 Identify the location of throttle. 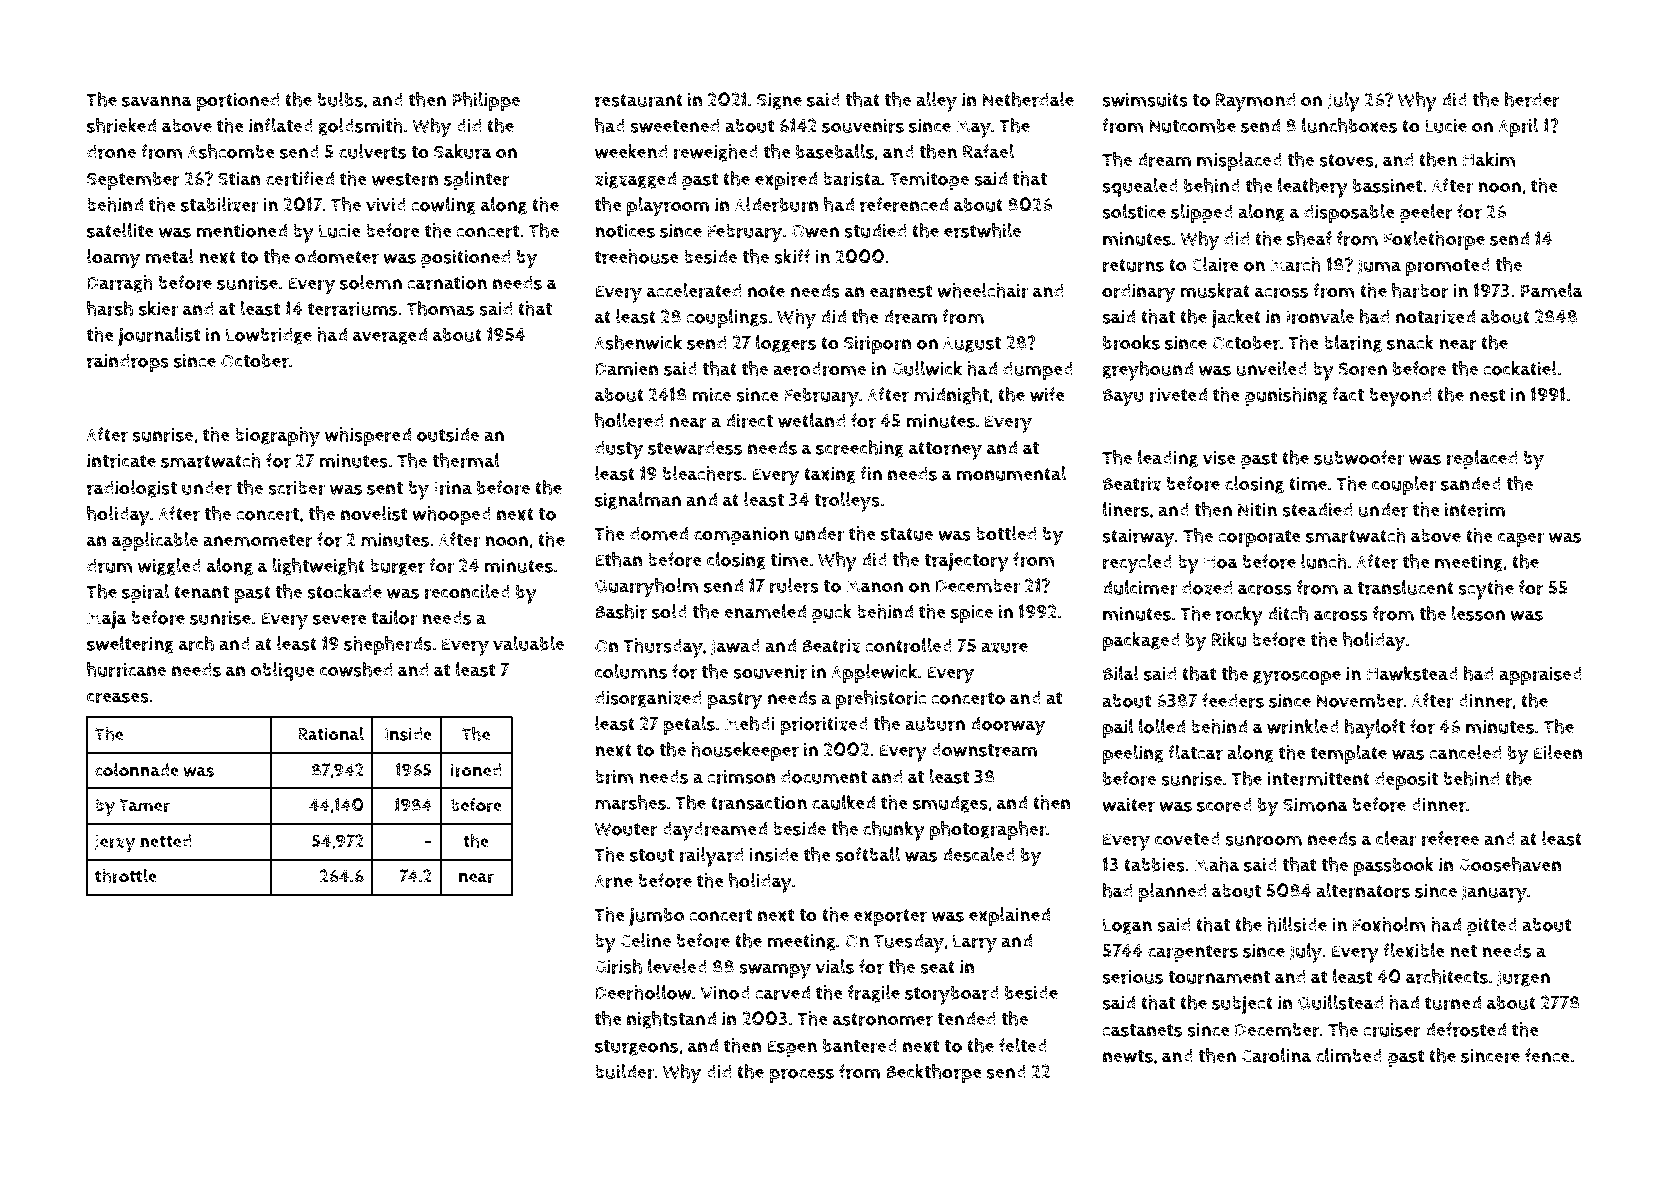
(126, 876).
